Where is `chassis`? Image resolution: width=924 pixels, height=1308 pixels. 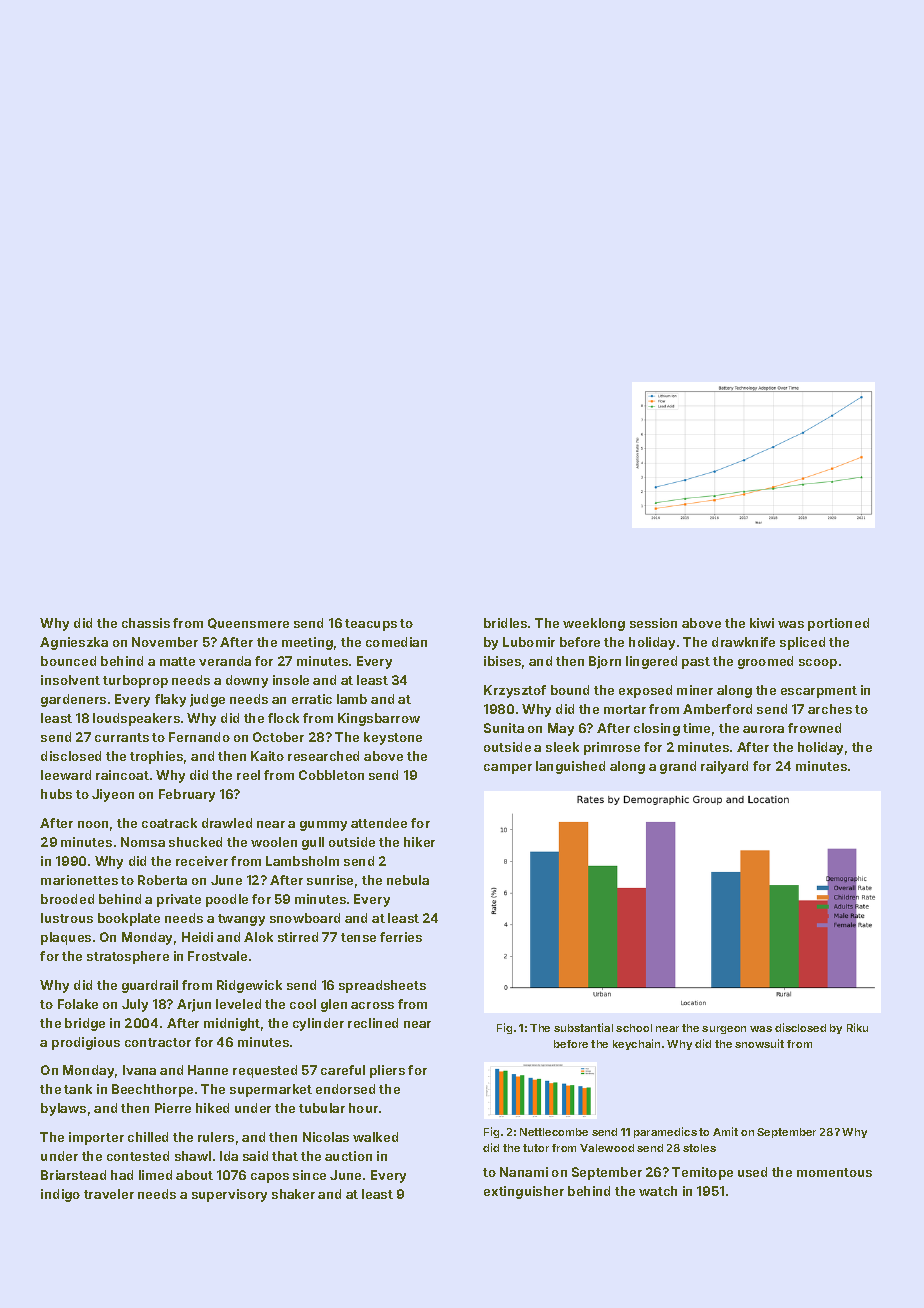
chassis is located at coordinates (146, 623).
